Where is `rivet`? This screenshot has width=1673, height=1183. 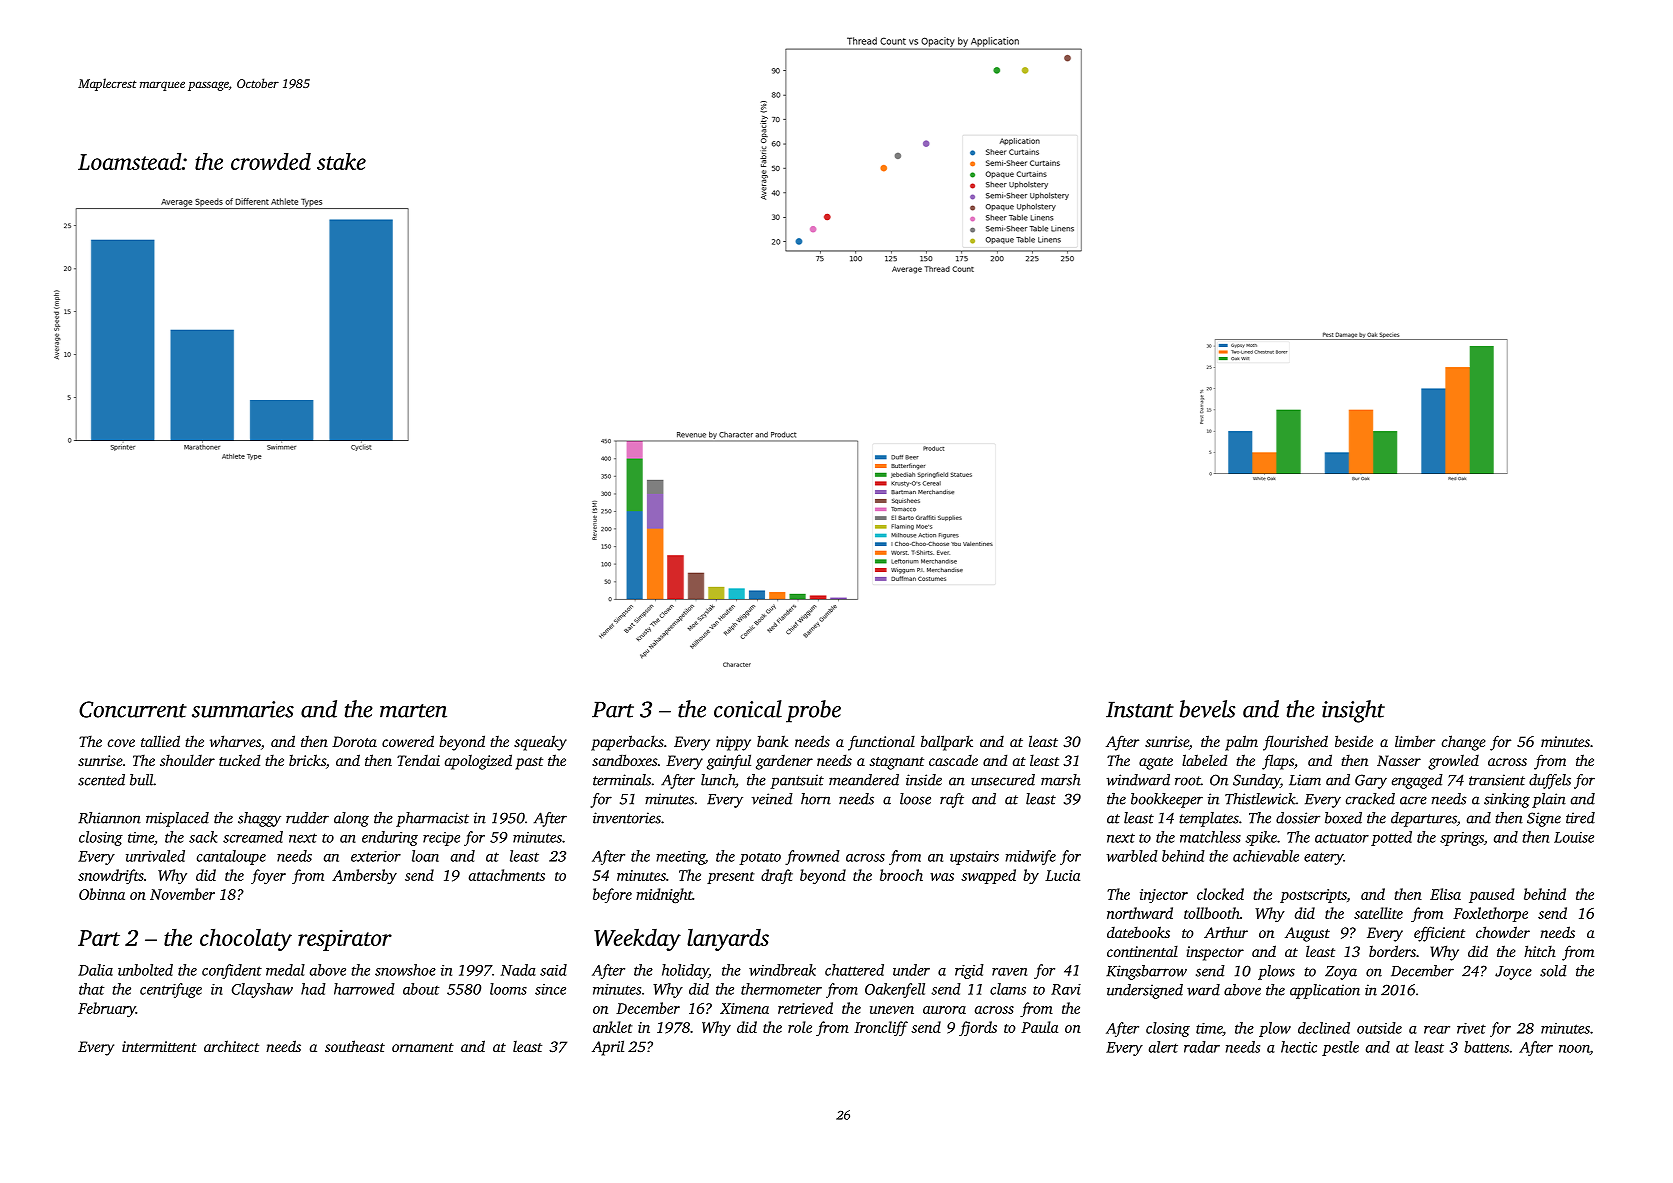
rivet is located at coordinates (1471, 1028).
